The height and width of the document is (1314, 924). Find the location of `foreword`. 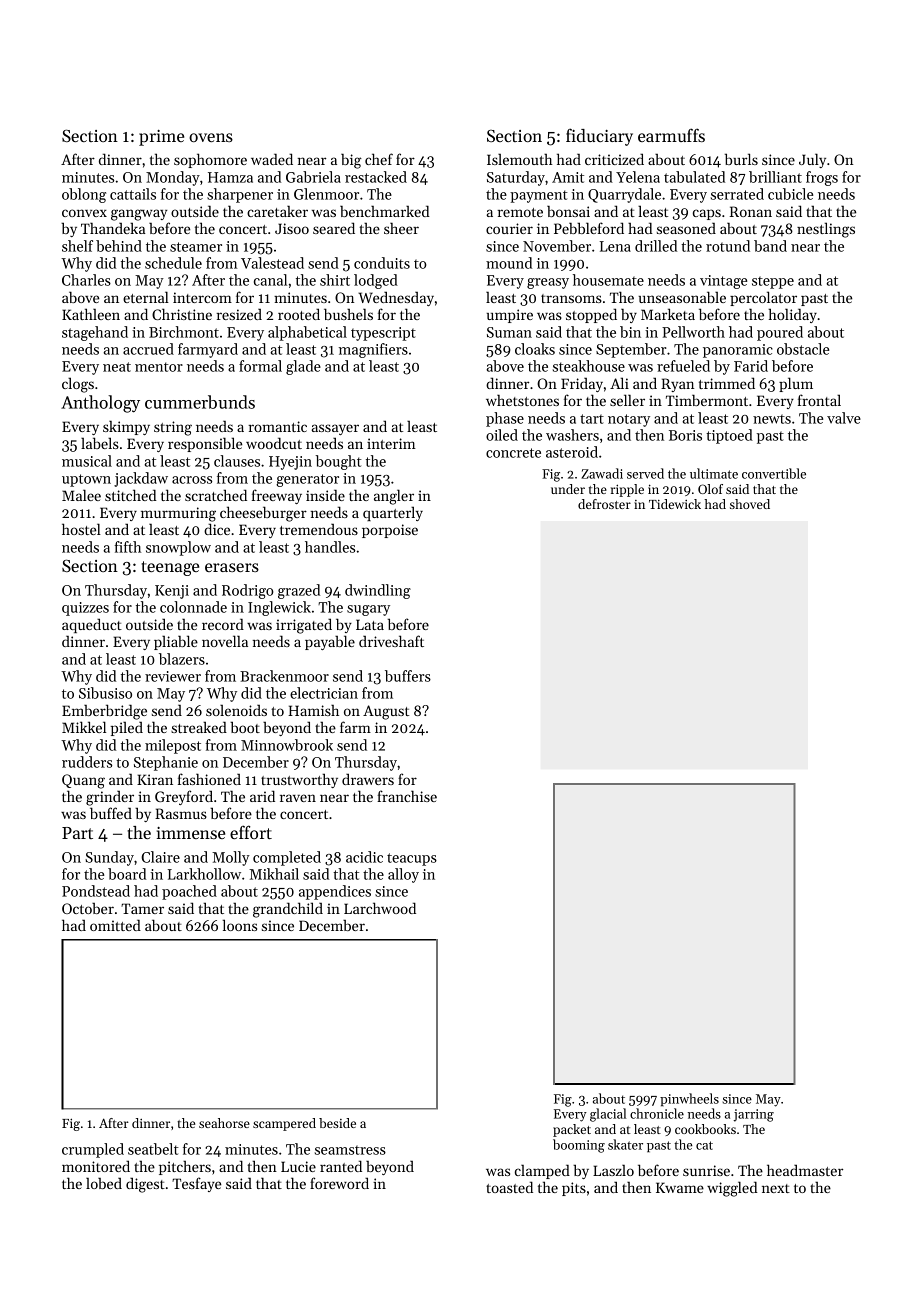

foreword is located at coordinates (339, 1183).
